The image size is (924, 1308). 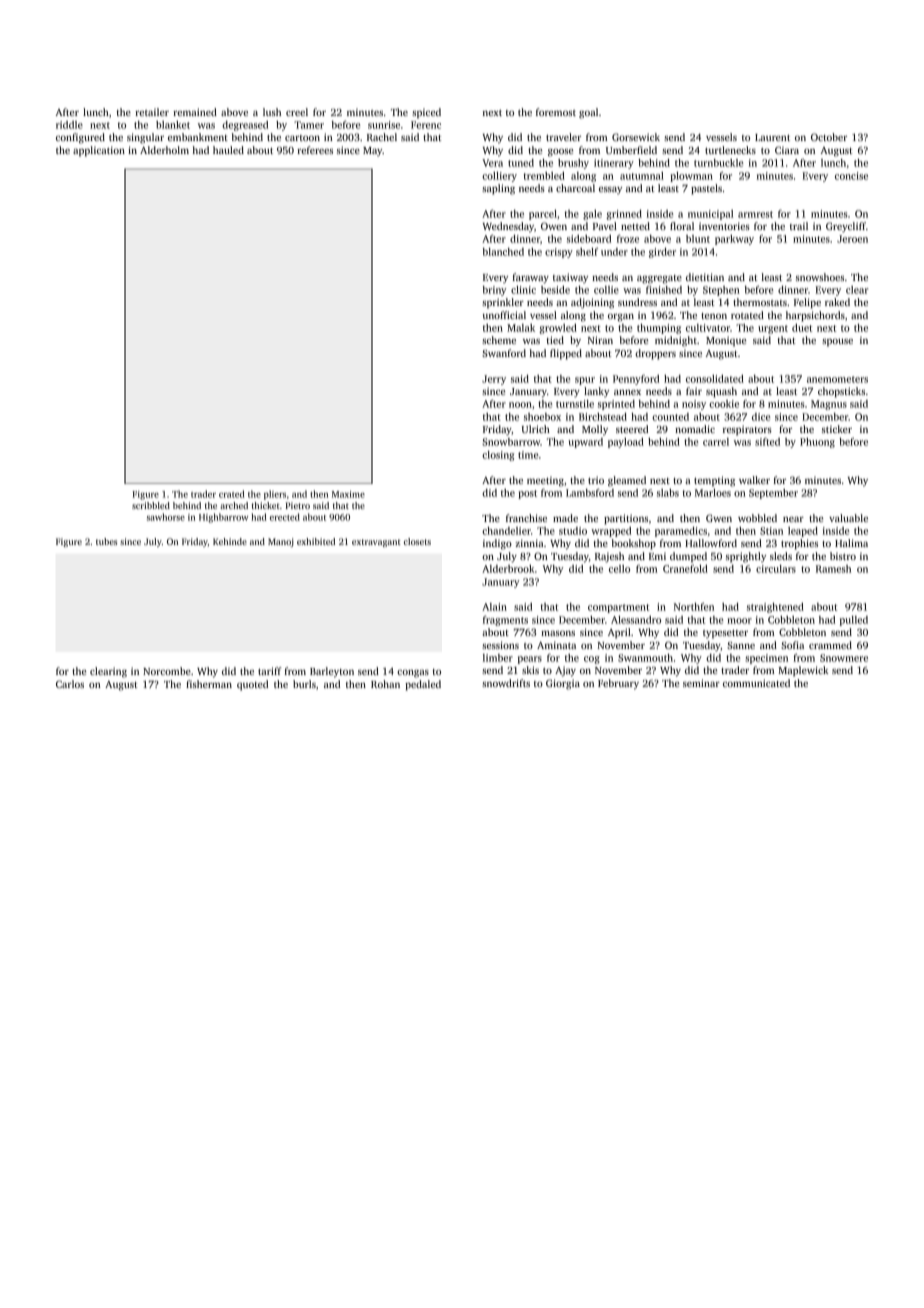 What do you see at coordinates (494, 607) in the page?
I see `Alain` at bounding box center [494, 607].
